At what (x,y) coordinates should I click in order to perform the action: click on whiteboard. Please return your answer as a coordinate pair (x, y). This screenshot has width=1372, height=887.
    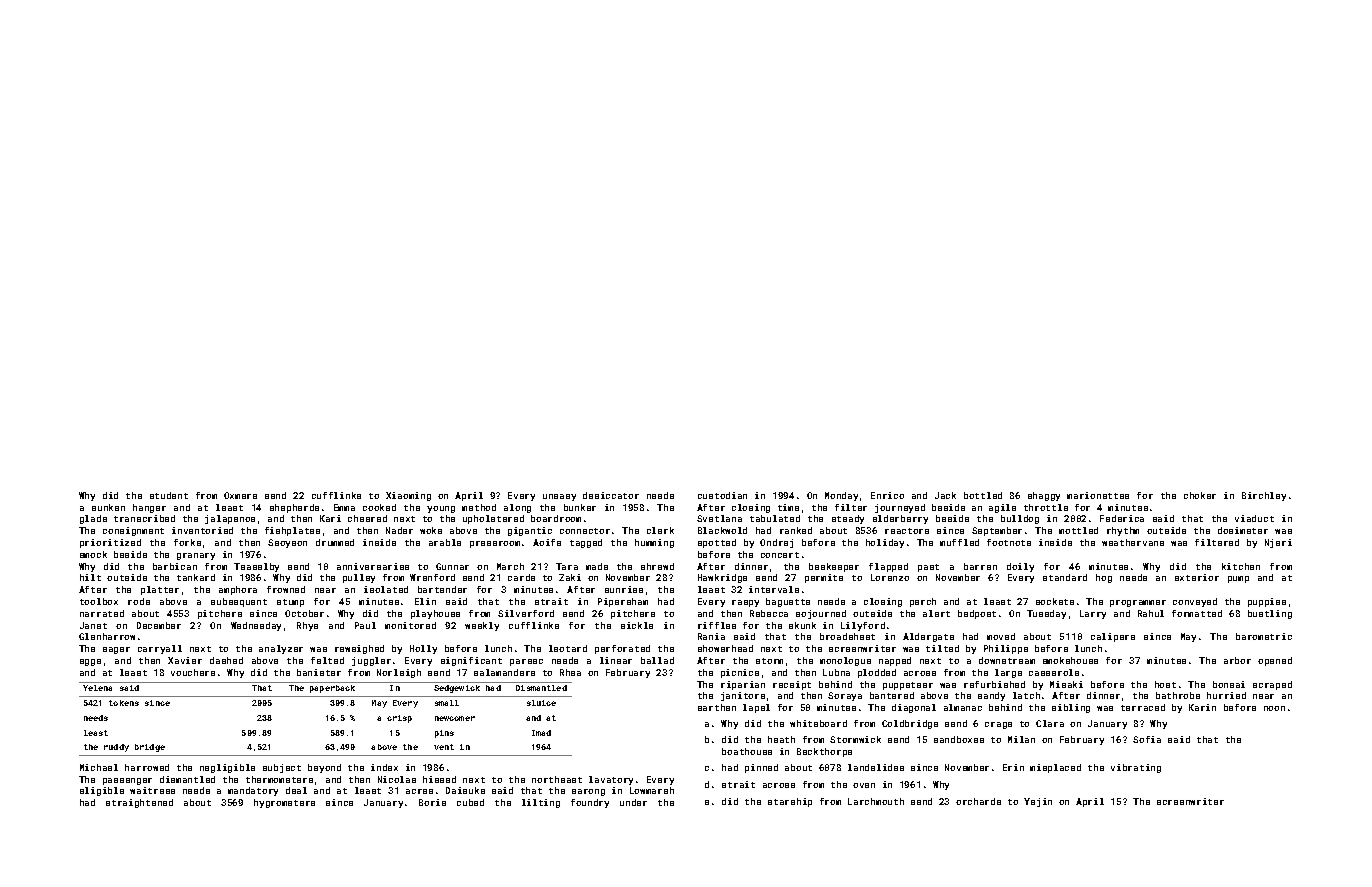
    Looking at the image, I should click on (818, 723).
